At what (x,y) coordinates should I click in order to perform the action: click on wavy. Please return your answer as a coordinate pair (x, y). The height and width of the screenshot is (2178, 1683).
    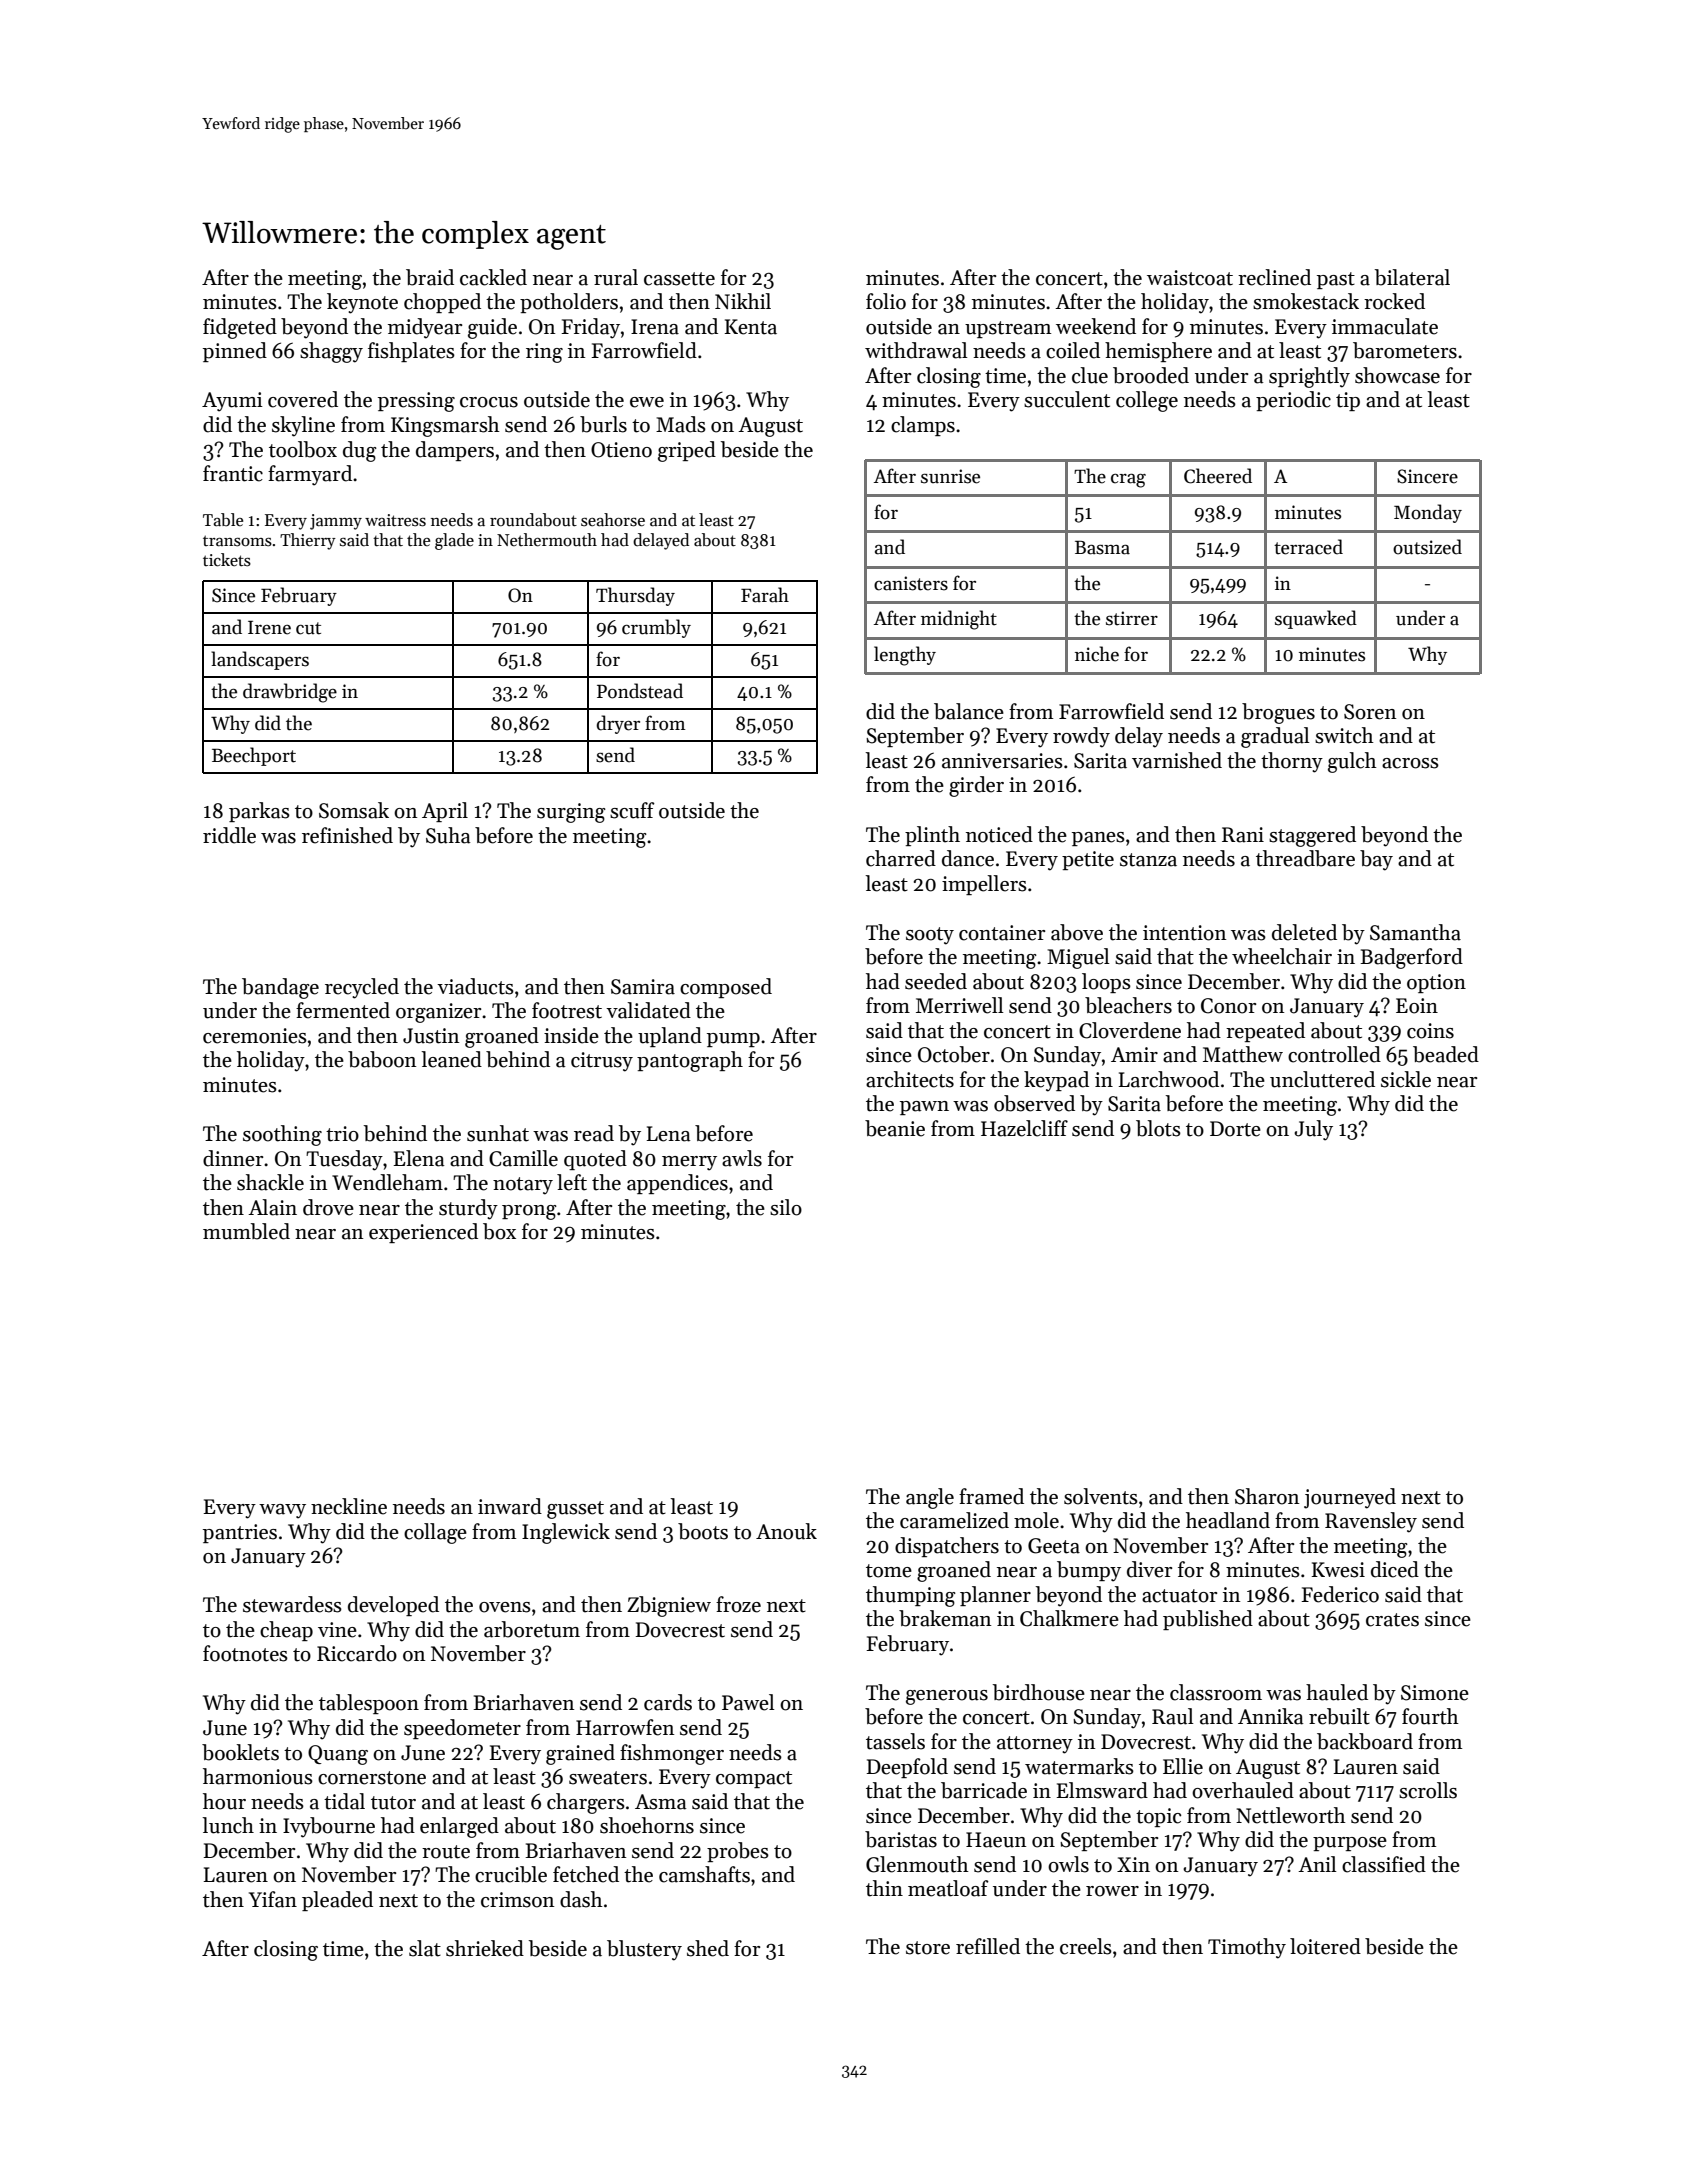
    Looking at the image, I should click on (282, 1511).
